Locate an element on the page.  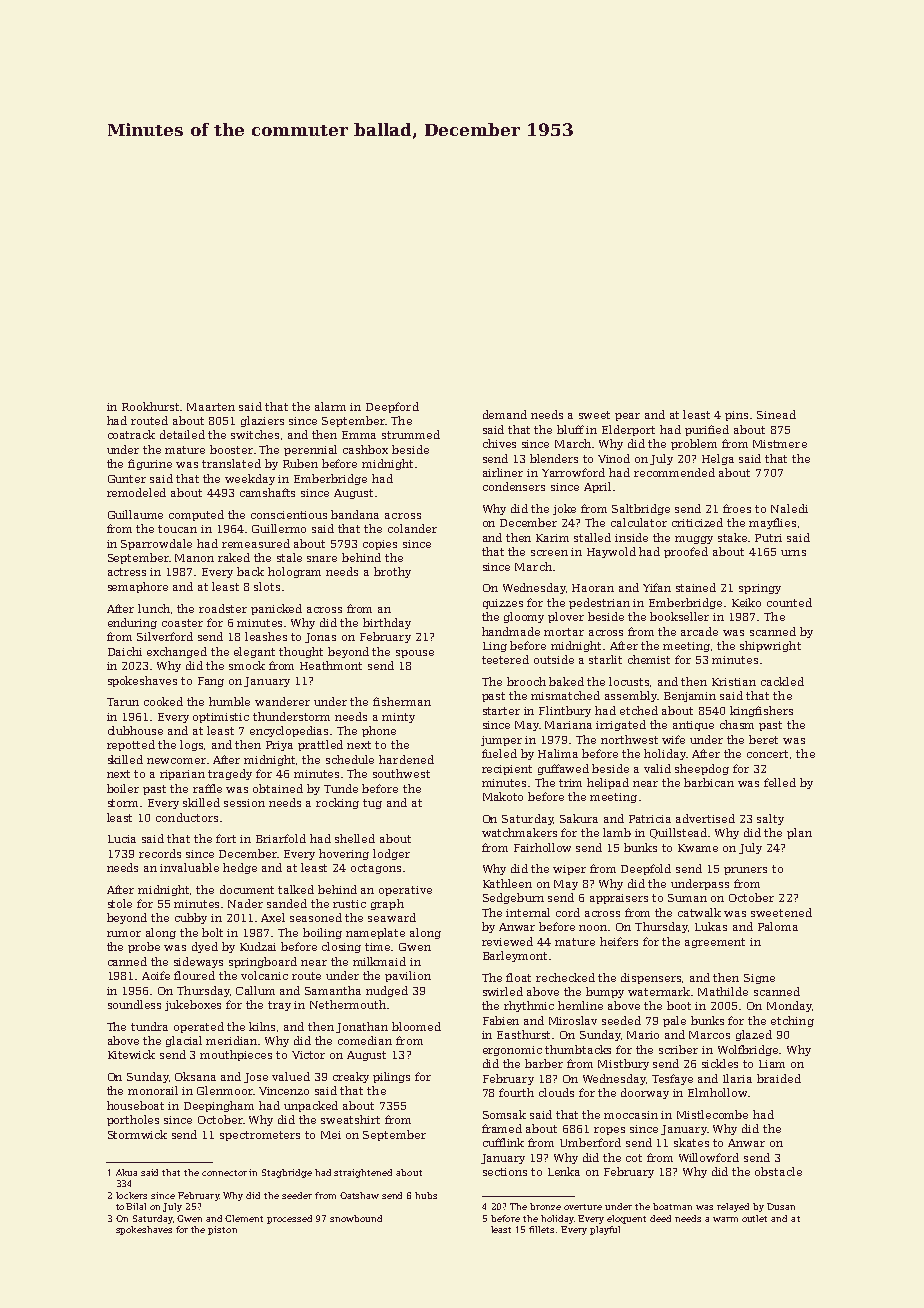
fillets is located at coordinates (541, 1229).
